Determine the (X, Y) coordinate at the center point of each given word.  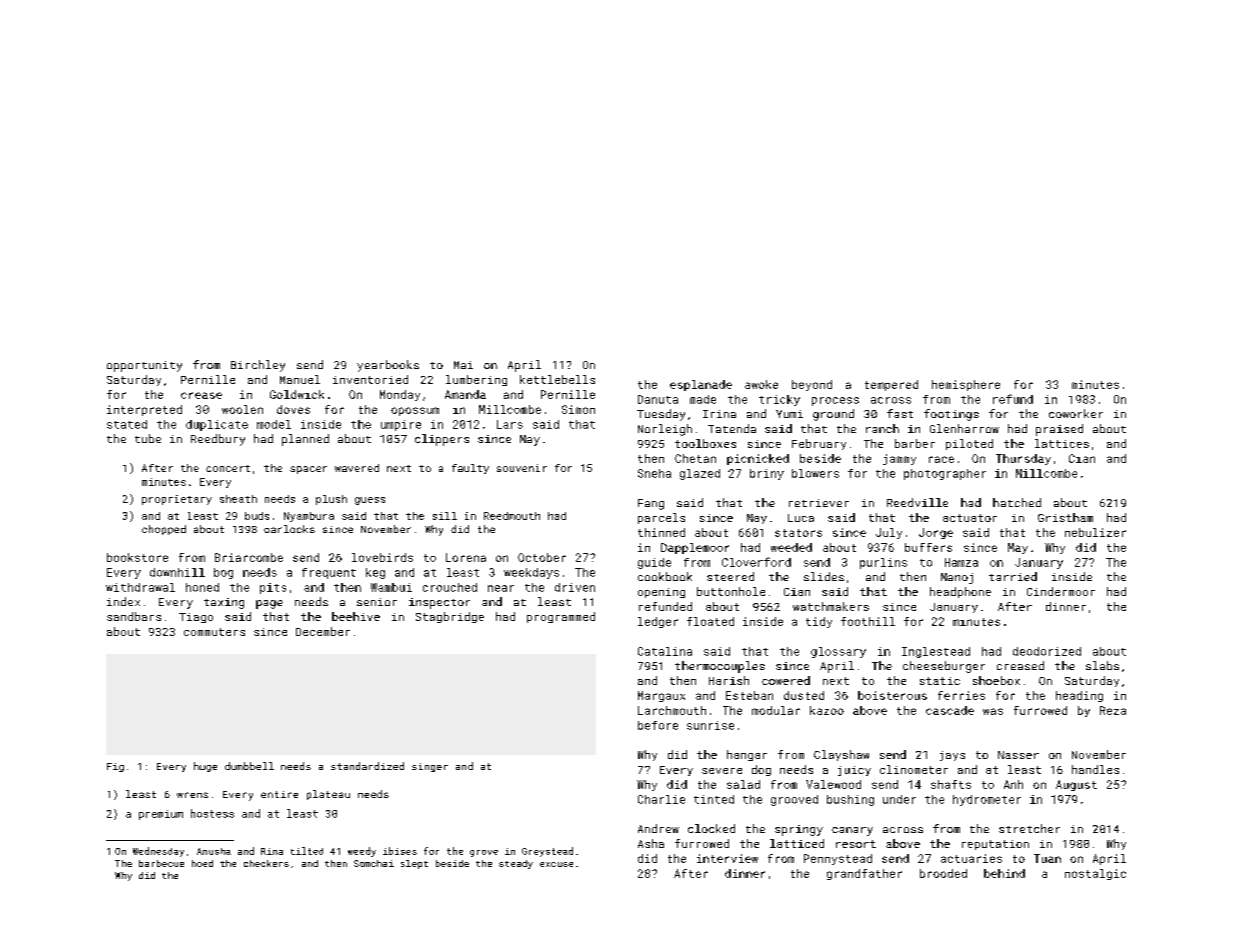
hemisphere (966, 385)
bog (223, 573)
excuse (556, 864)
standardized (367, 766)
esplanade (701, 385)
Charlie (661, 799)
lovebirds (382, 557)
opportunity (144, 366)
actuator (970, 518)
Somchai (374, 863)
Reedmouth (512, 516)
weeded (791, 547)
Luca (801, 518)
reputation (995, 845)
